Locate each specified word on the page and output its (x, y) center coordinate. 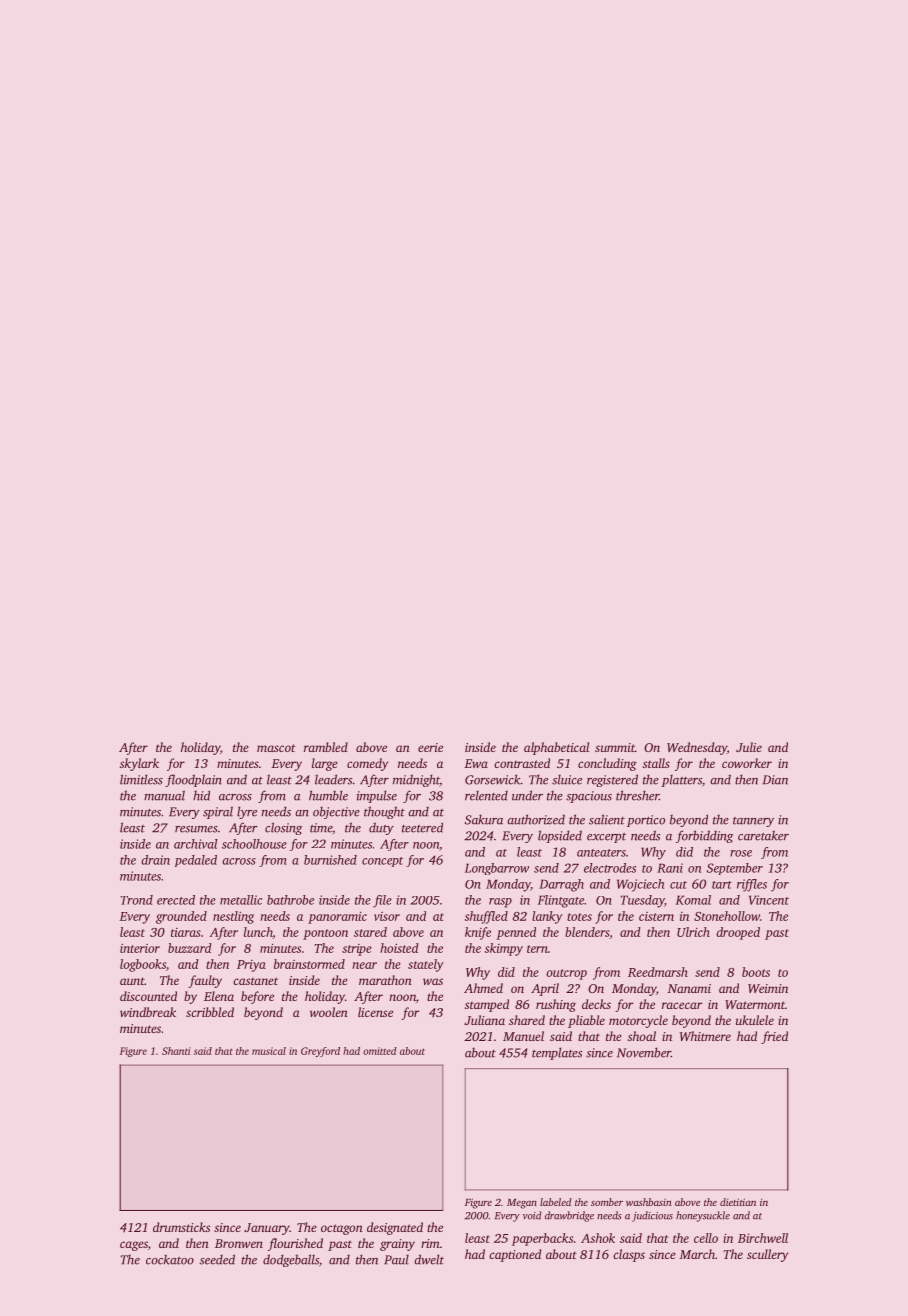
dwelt (429, 1259)
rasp (500, 903)
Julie (749, 747)
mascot (276, 748)
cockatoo (170, 1259)
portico (646, 821)
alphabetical (556, 748)
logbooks (143, 965)
